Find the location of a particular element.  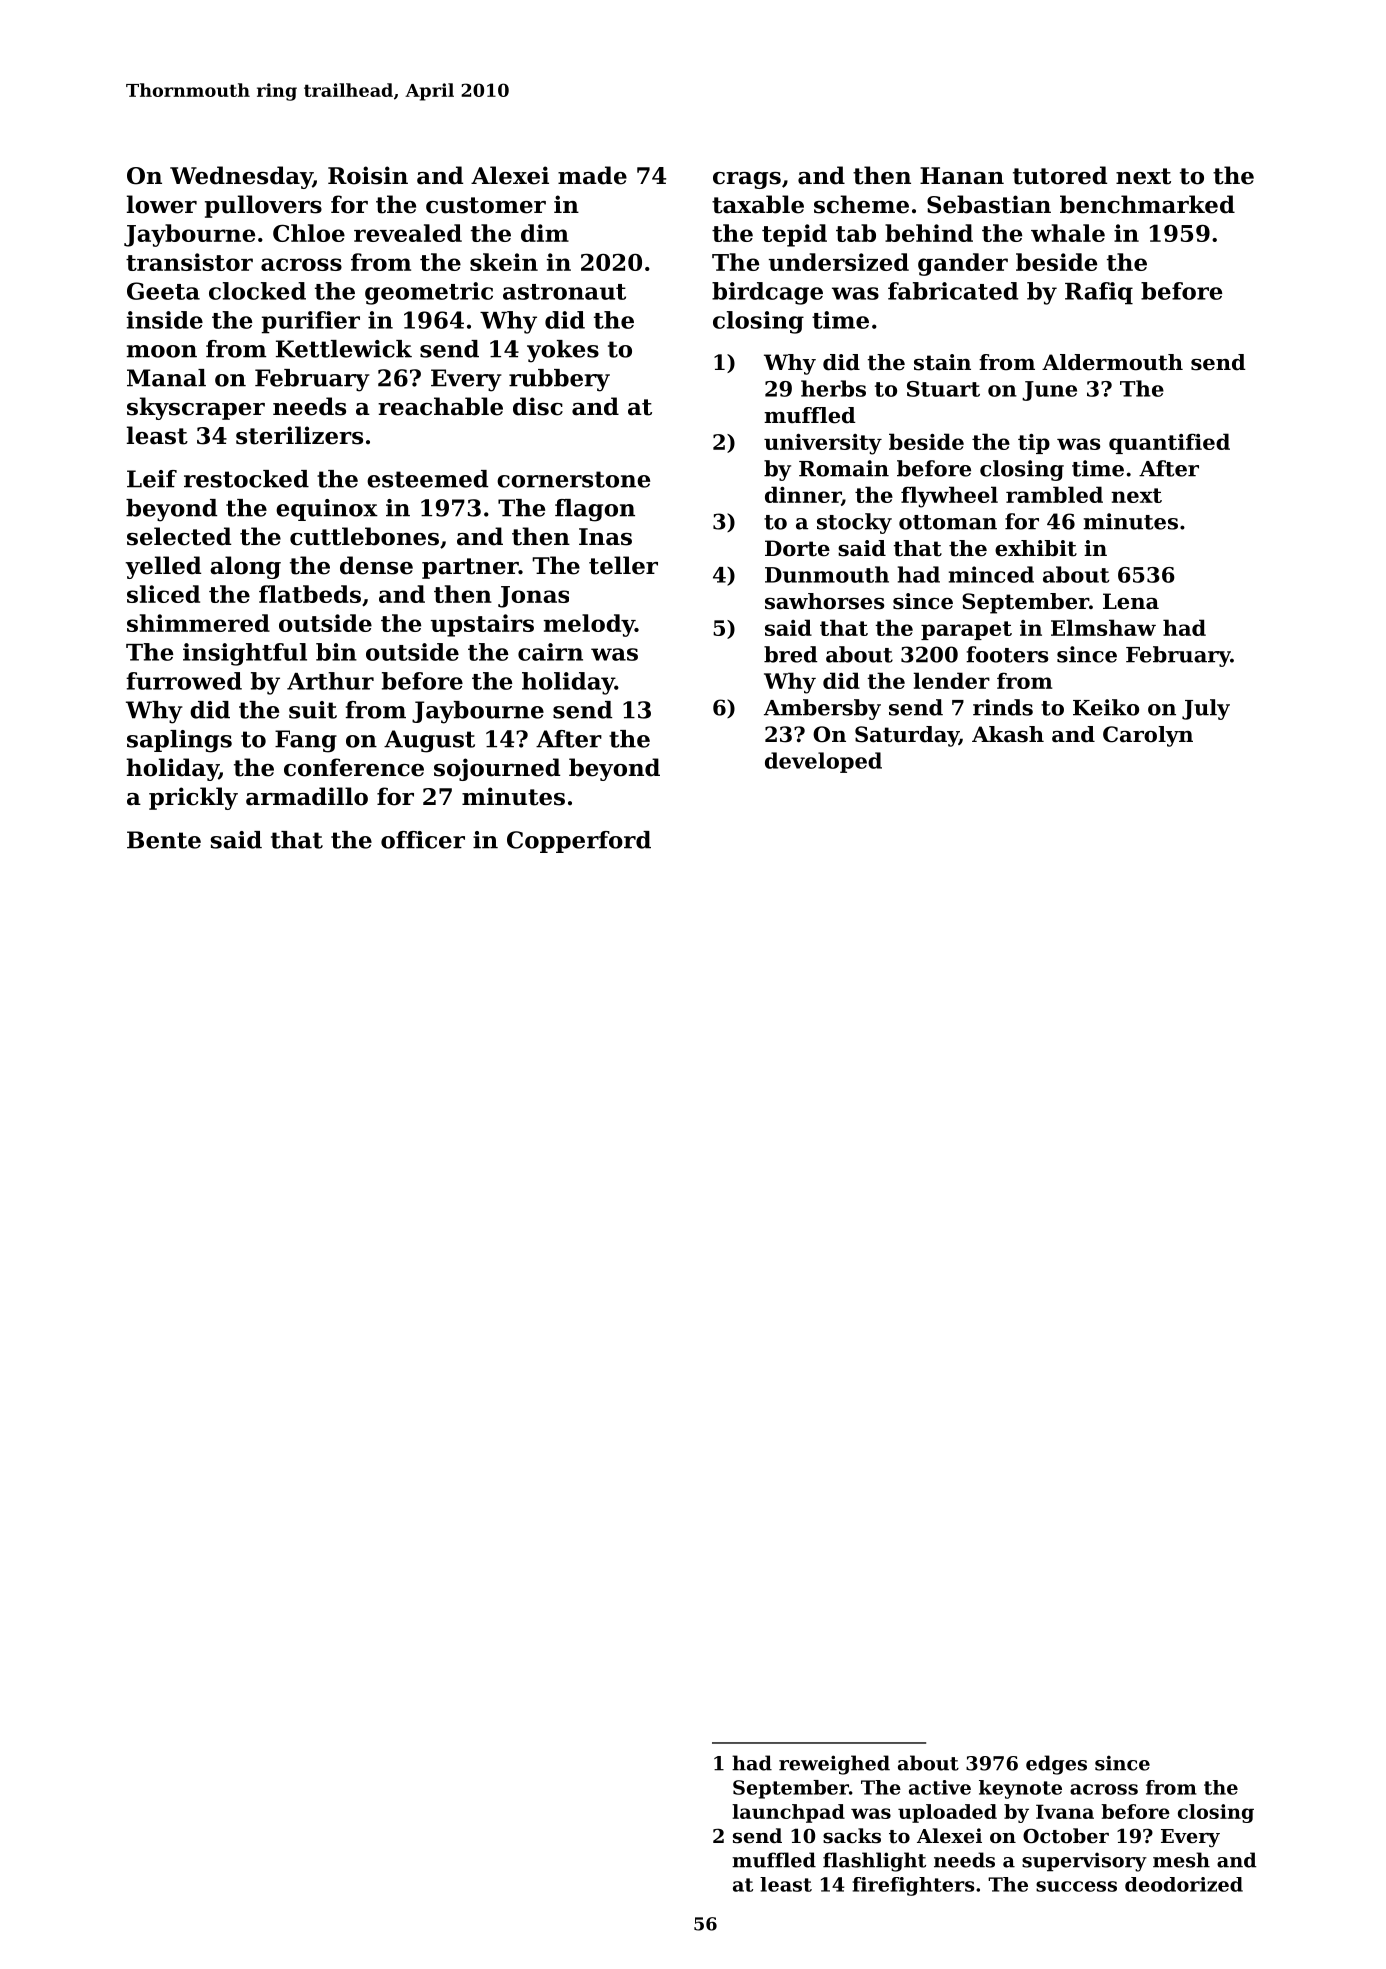

launchpad is located at coordinates (788, 1813).
